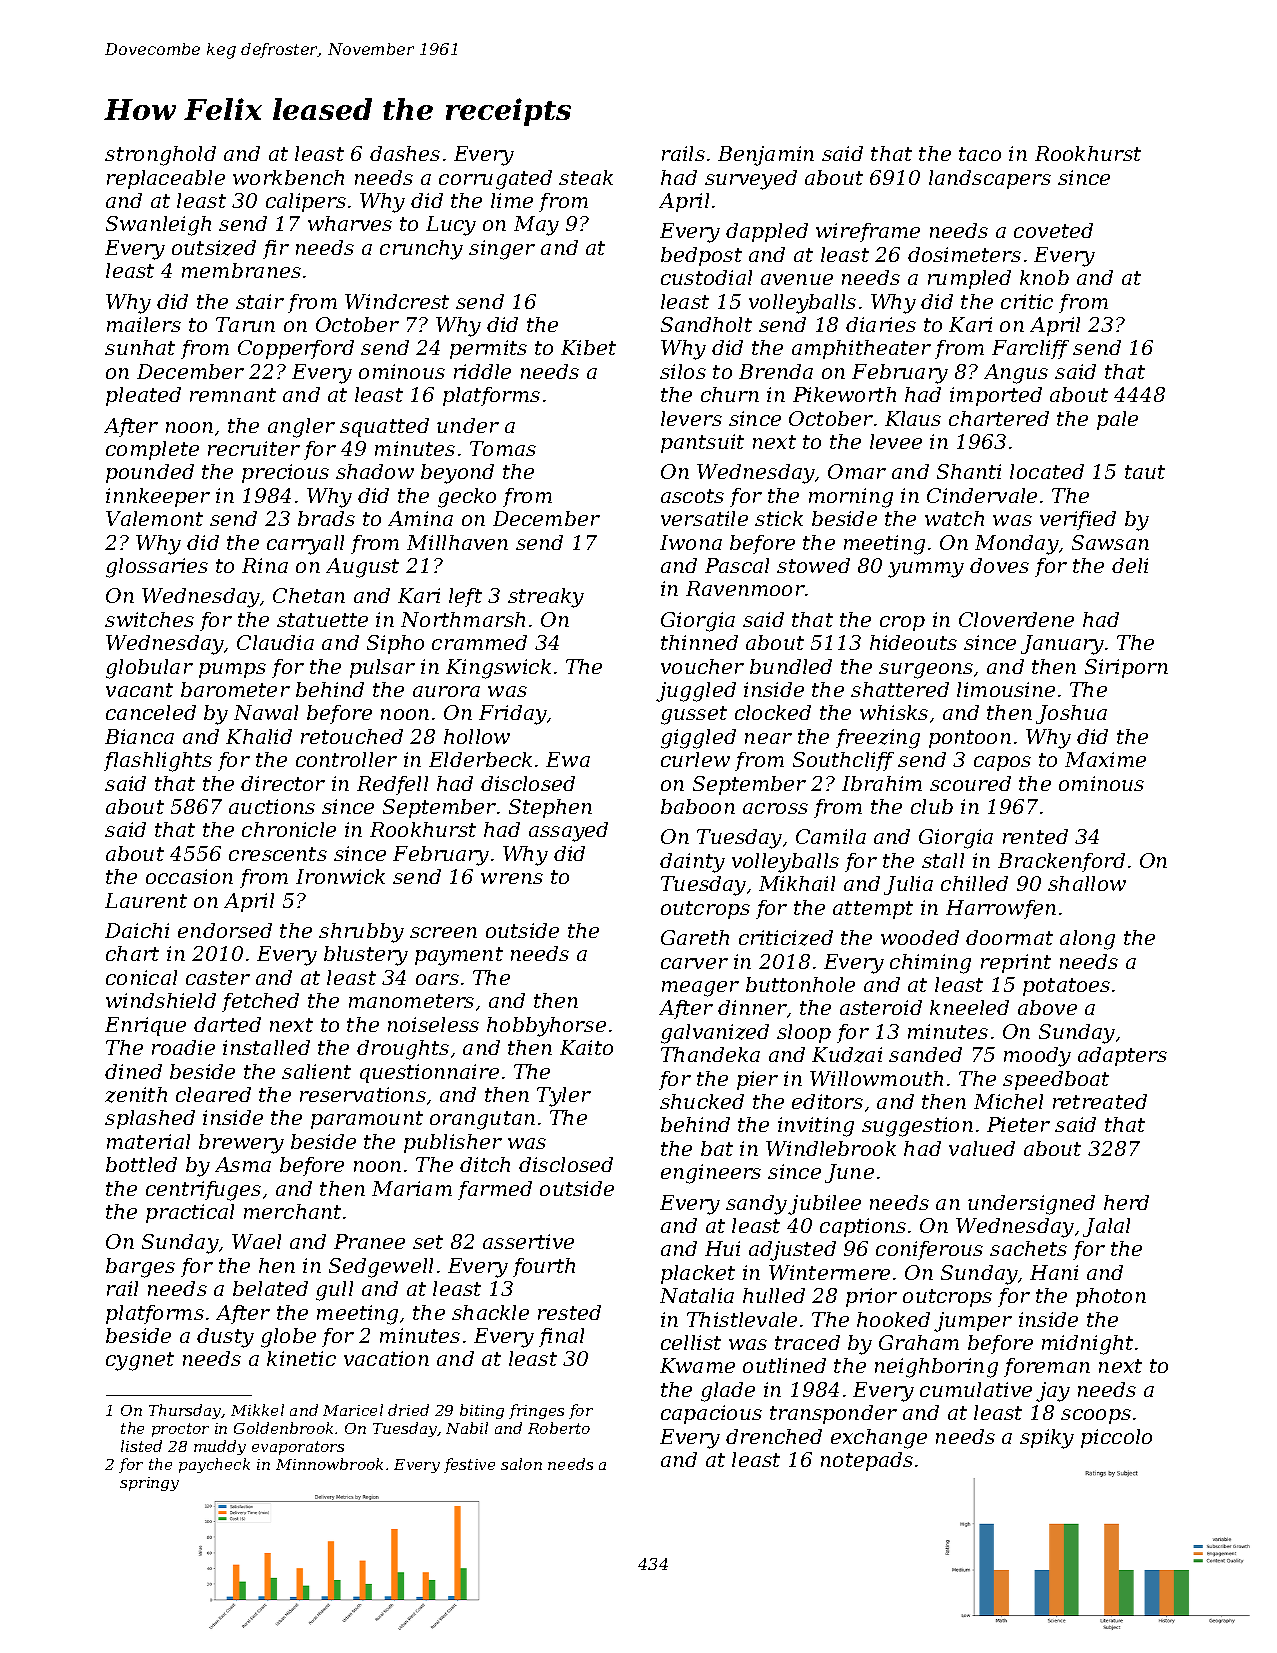 The image size is (1277, 1653). What do you see at coordinates (158, 762) in the screenshot?
I see `flashlights` at bounding box center [158, 762].
